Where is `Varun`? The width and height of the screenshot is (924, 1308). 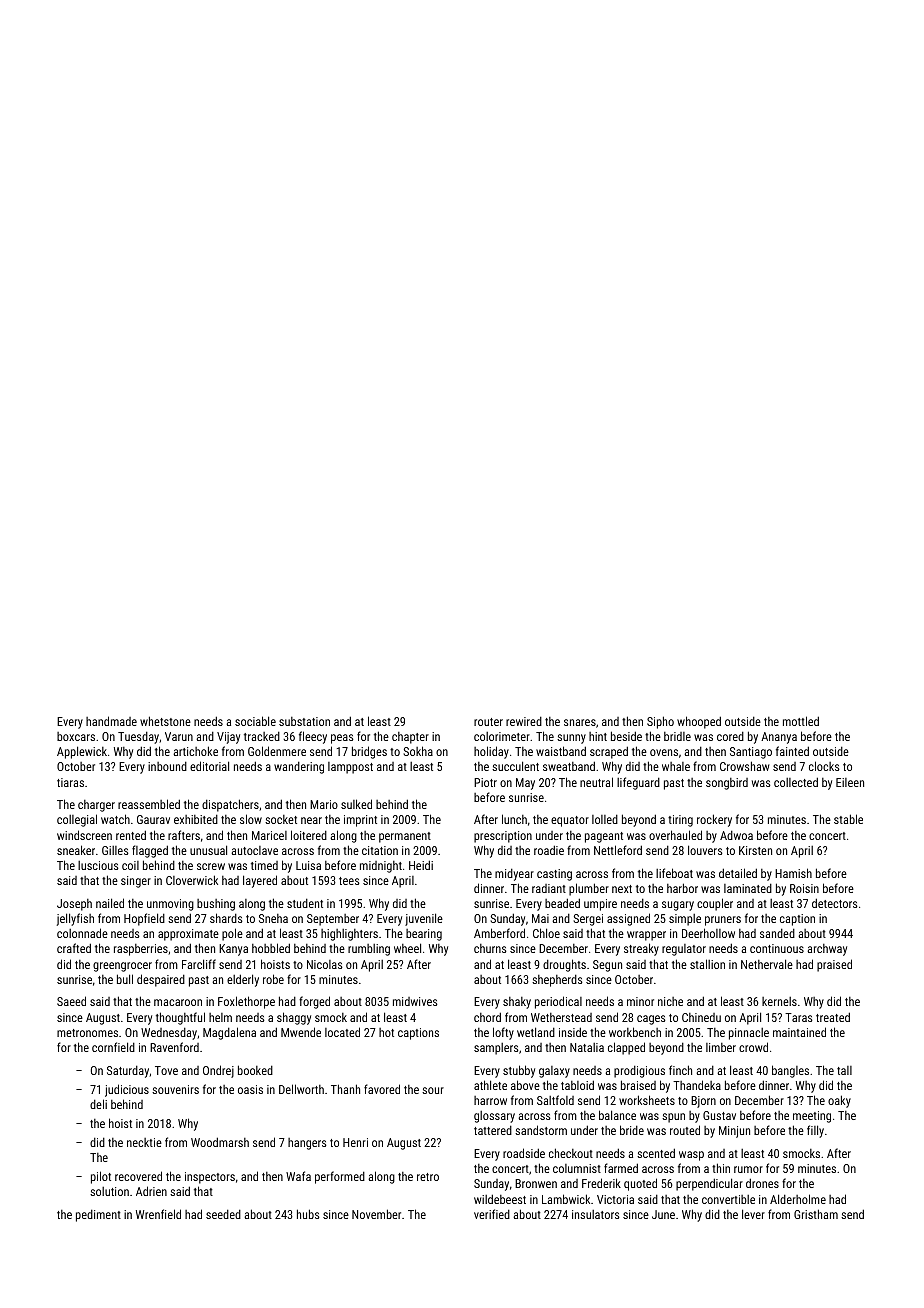
Varun is located at coordinates (179, 736).
